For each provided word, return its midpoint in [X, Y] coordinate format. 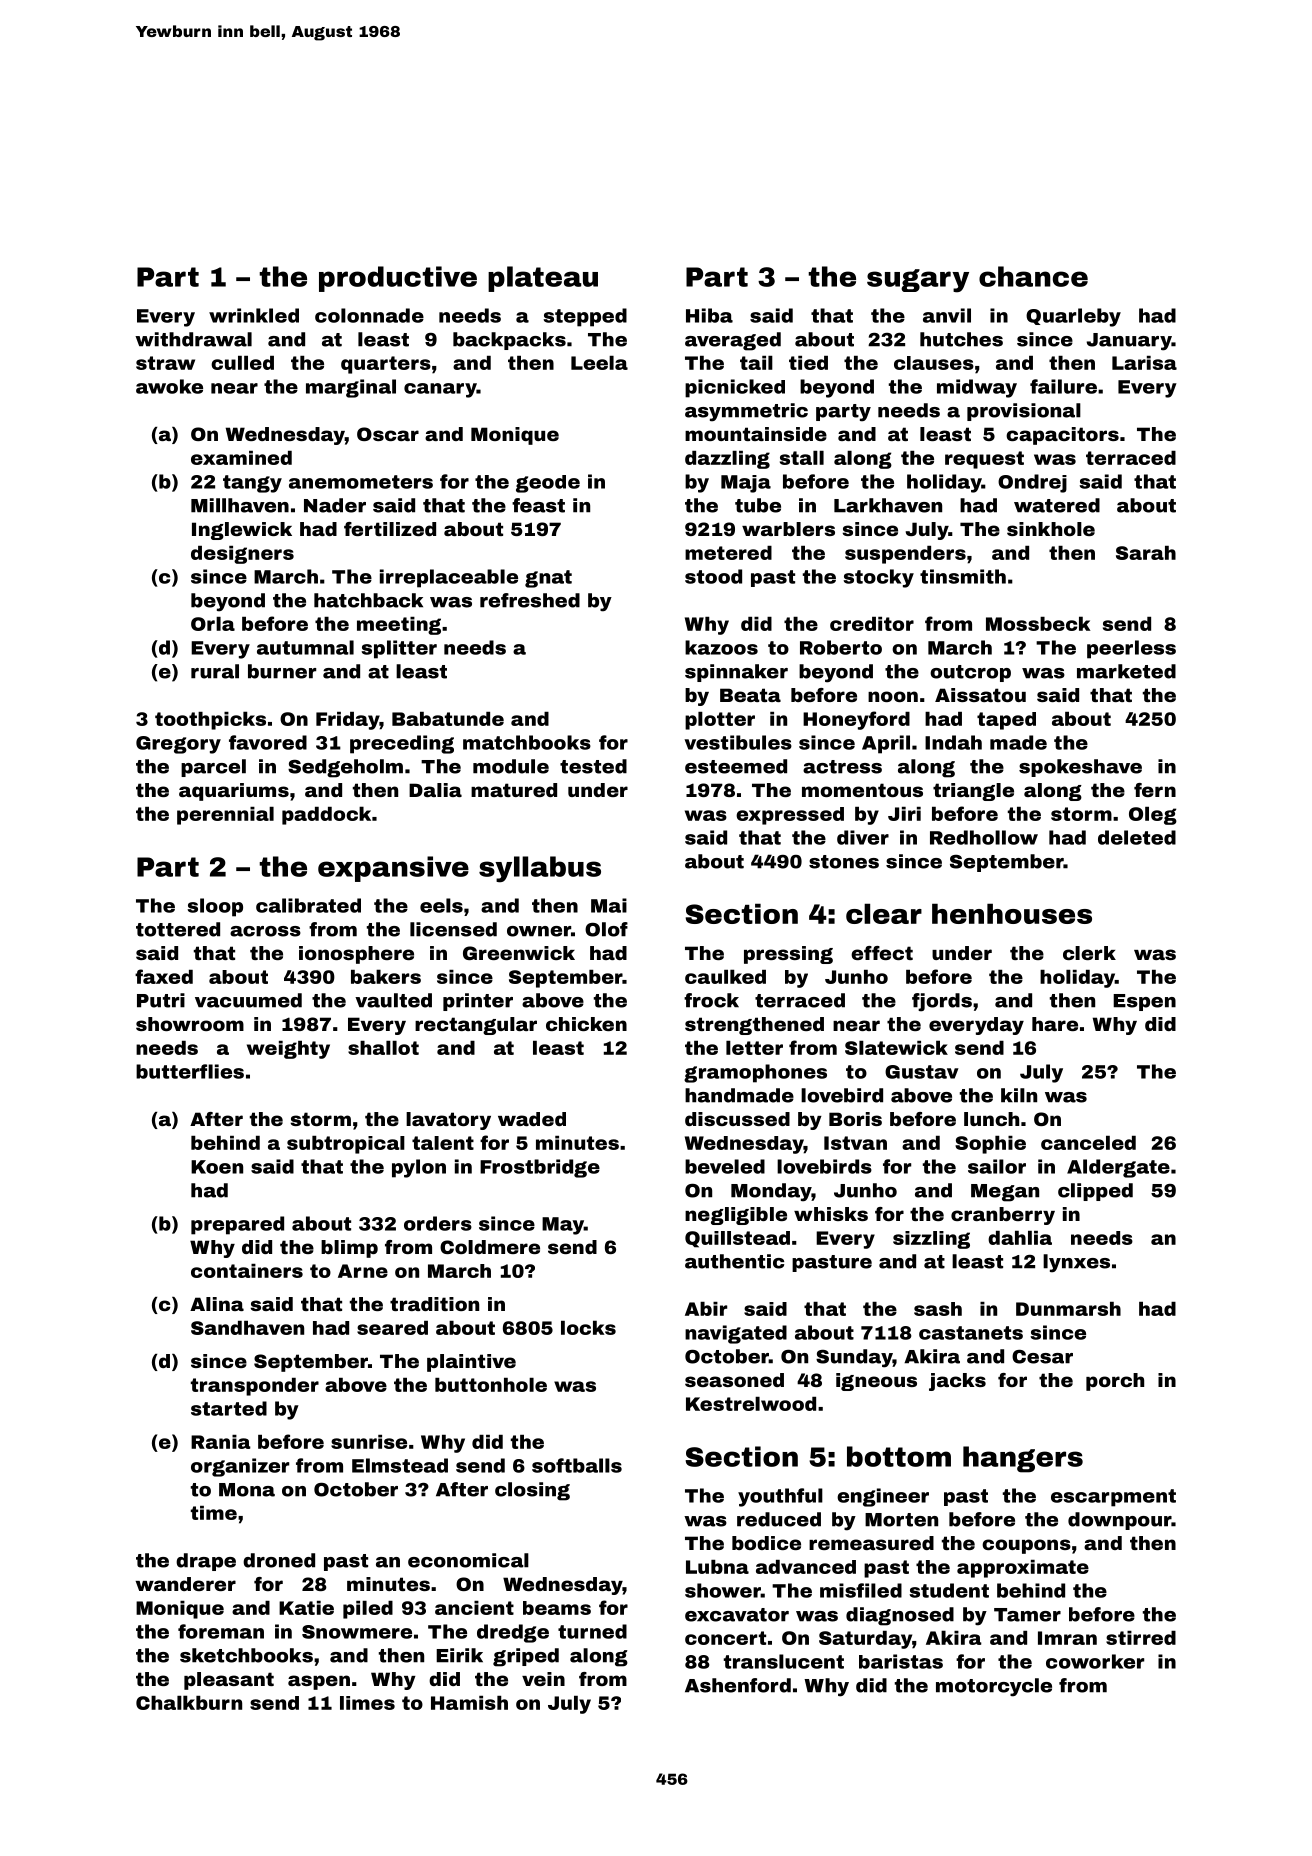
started [229, 1408]
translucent [784, 1661]
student [949, 1590]
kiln [1019, 1095]
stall [802, 458]
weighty [288, 1050]
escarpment [1113, 1498]
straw [165, 363]
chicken [586, 1024]
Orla [213, 624]
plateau [543, 279]
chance [1033, 276]
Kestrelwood [751, 1404]
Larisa [1144, 363]
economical [468, 1560]
